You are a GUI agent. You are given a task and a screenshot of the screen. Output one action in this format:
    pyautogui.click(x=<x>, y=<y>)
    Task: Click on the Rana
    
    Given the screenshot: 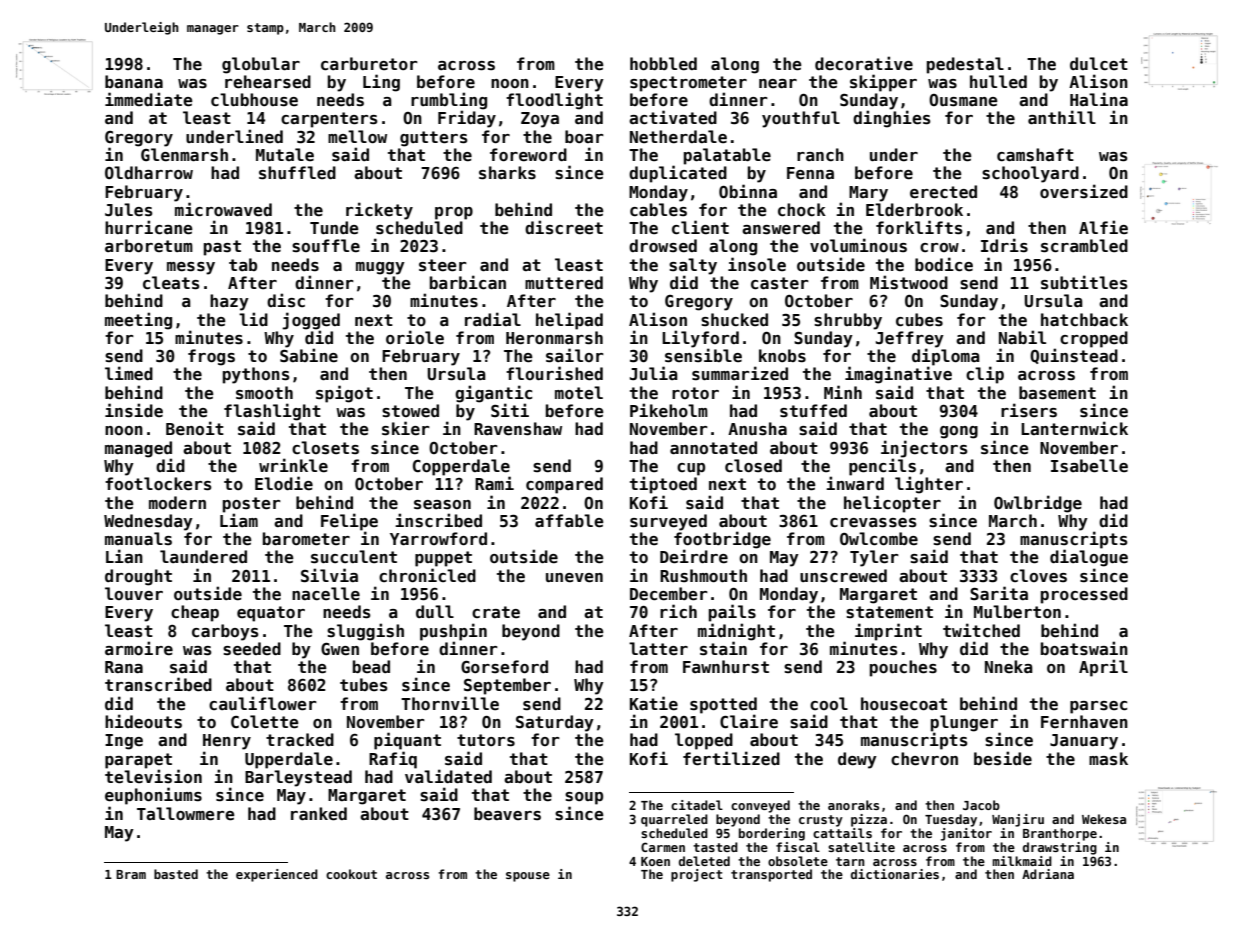 What is the action you would take?
    pyautogui.click(x=124, y=667)
